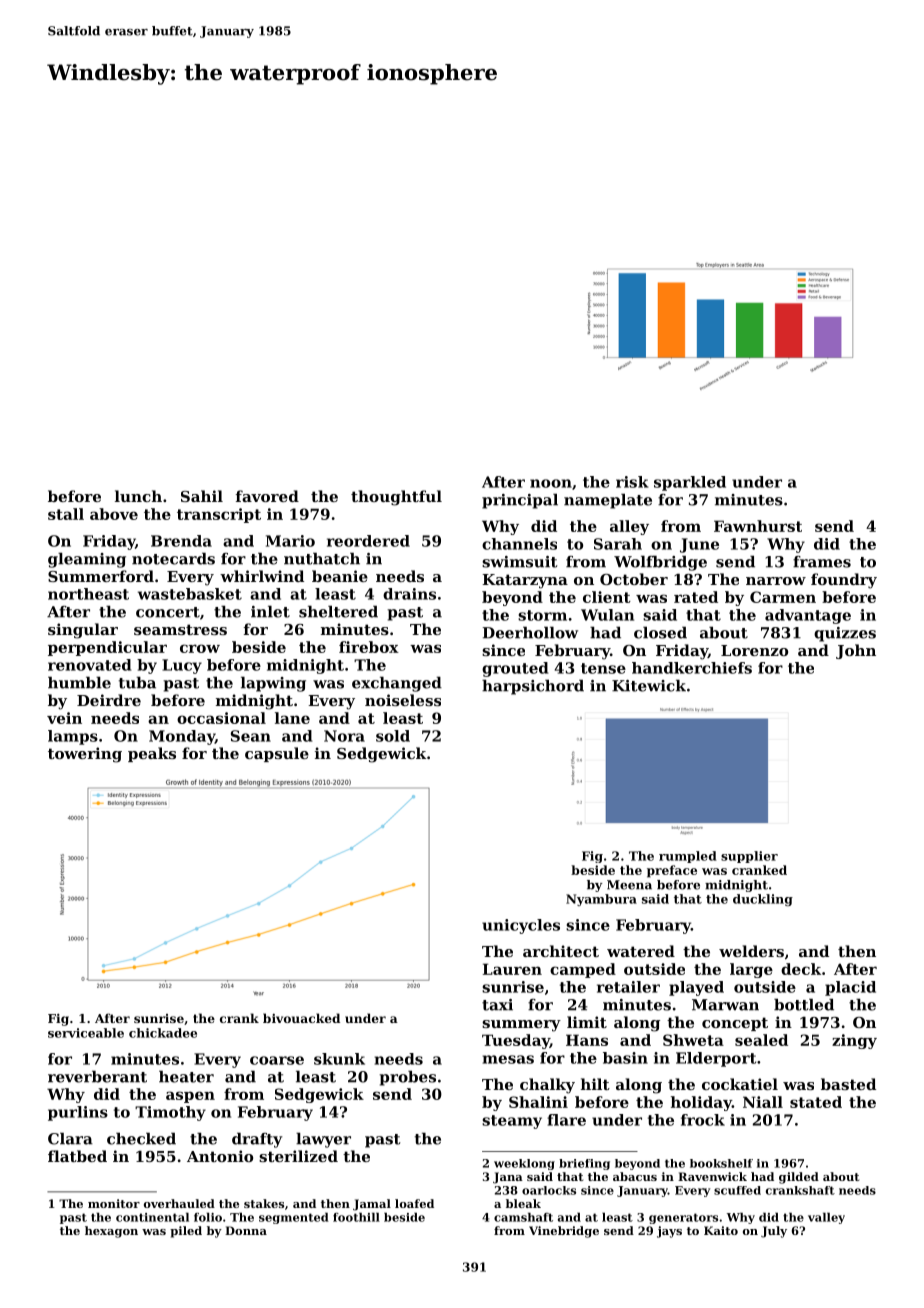 Image resolution: width=924 pixels, height=1308 pixels. What do you see at coordinates (751, 951) in the document?
I see `welders` at bounding box center [751, 951].
